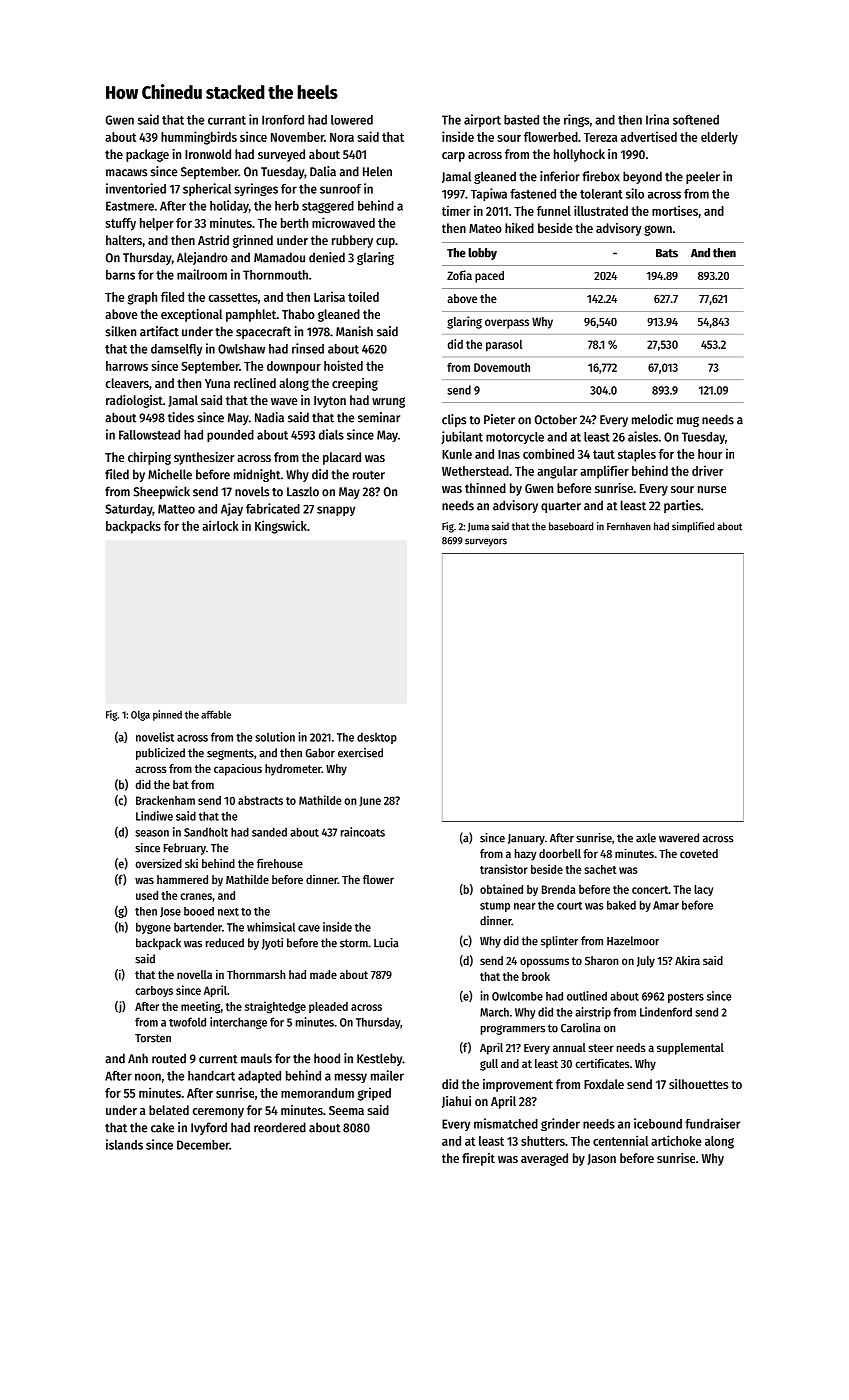 The image size is (849, 1400). I want to click on mauls, so click(256, 1058).
